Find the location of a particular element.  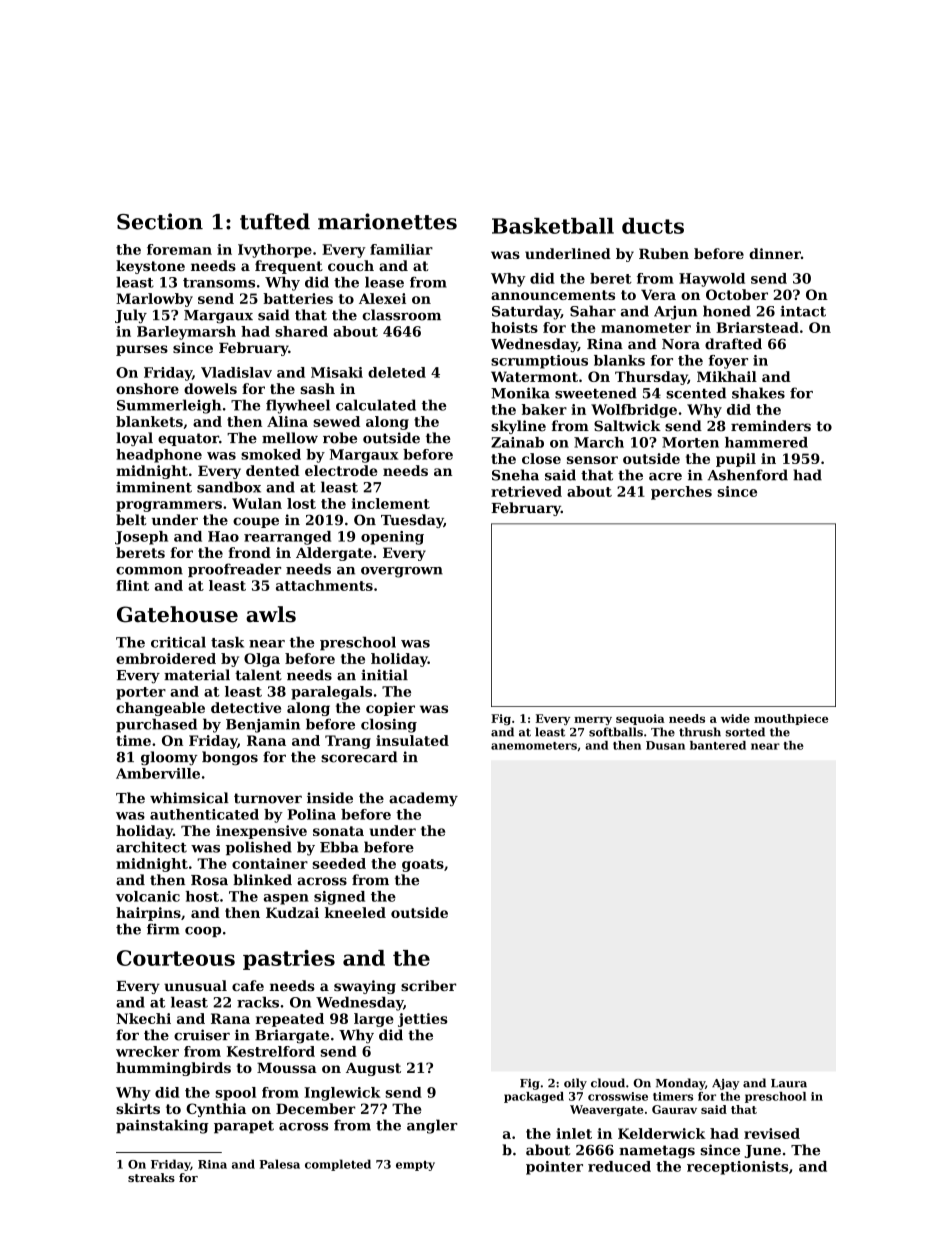

Ashenford is located at coordinates (748, 475).
